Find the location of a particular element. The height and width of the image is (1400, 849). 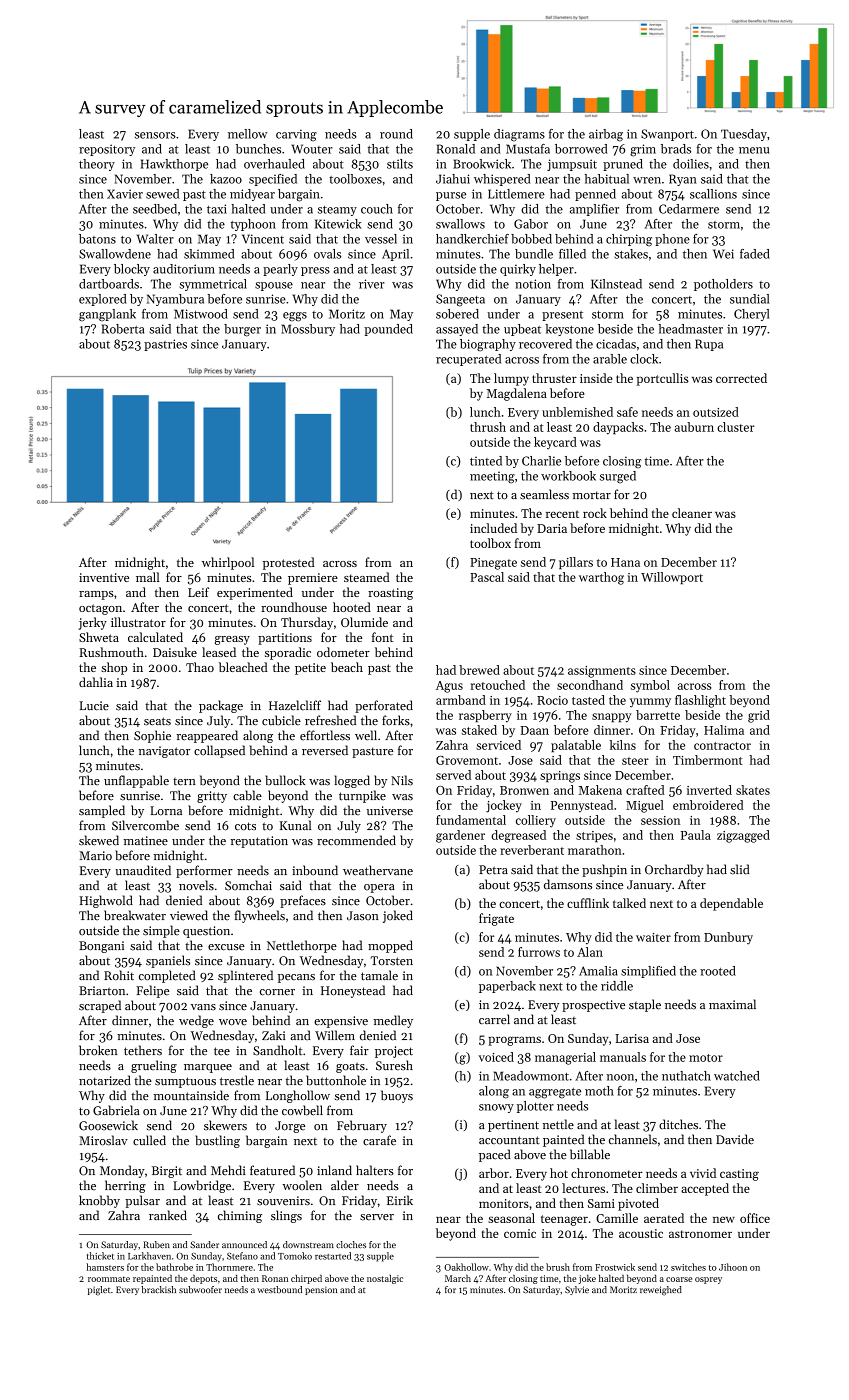

mellow is located at coordinates (247, 134).
